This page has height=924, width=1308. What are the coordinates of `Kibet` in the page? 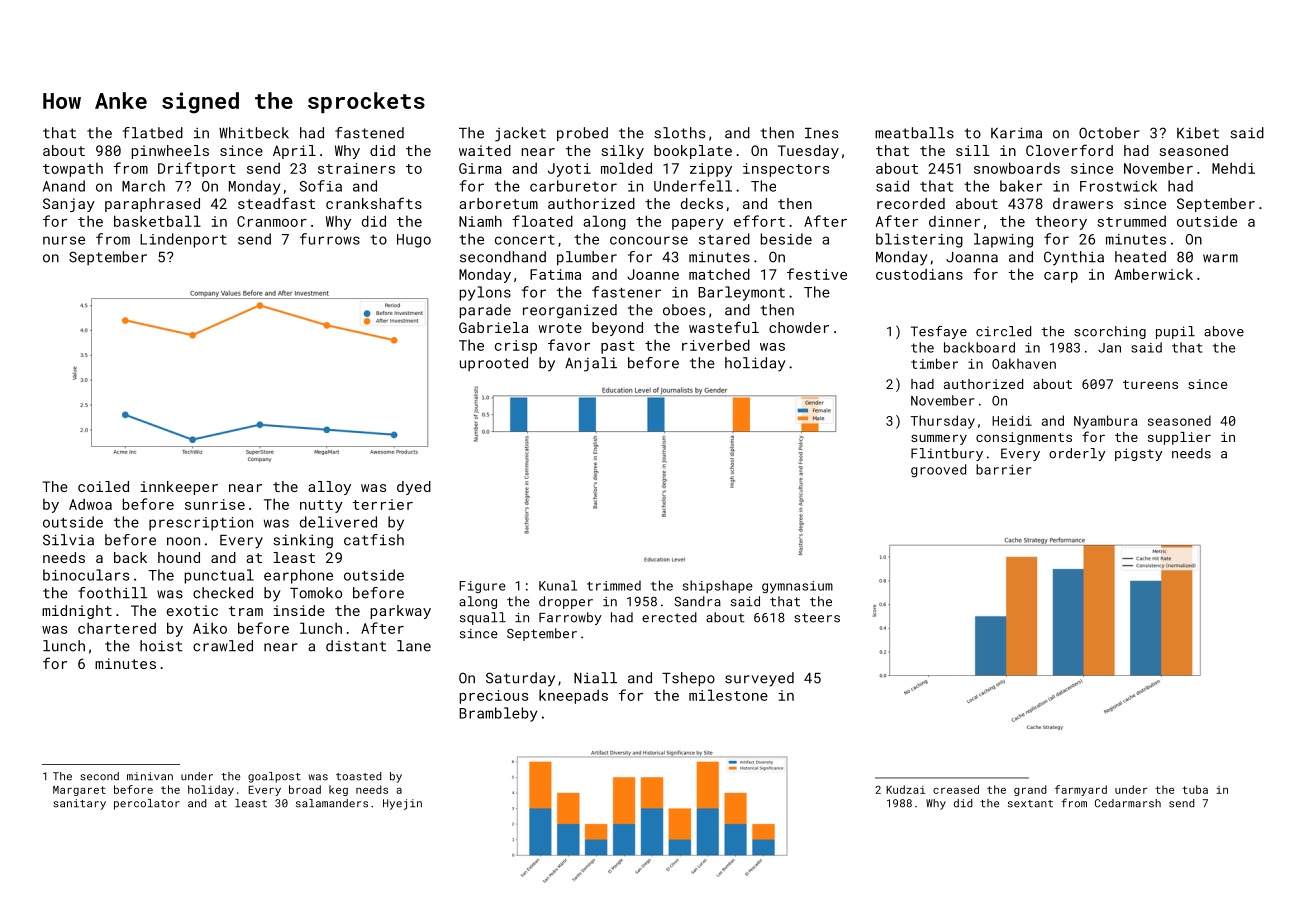 It's located at (1198, 133).
